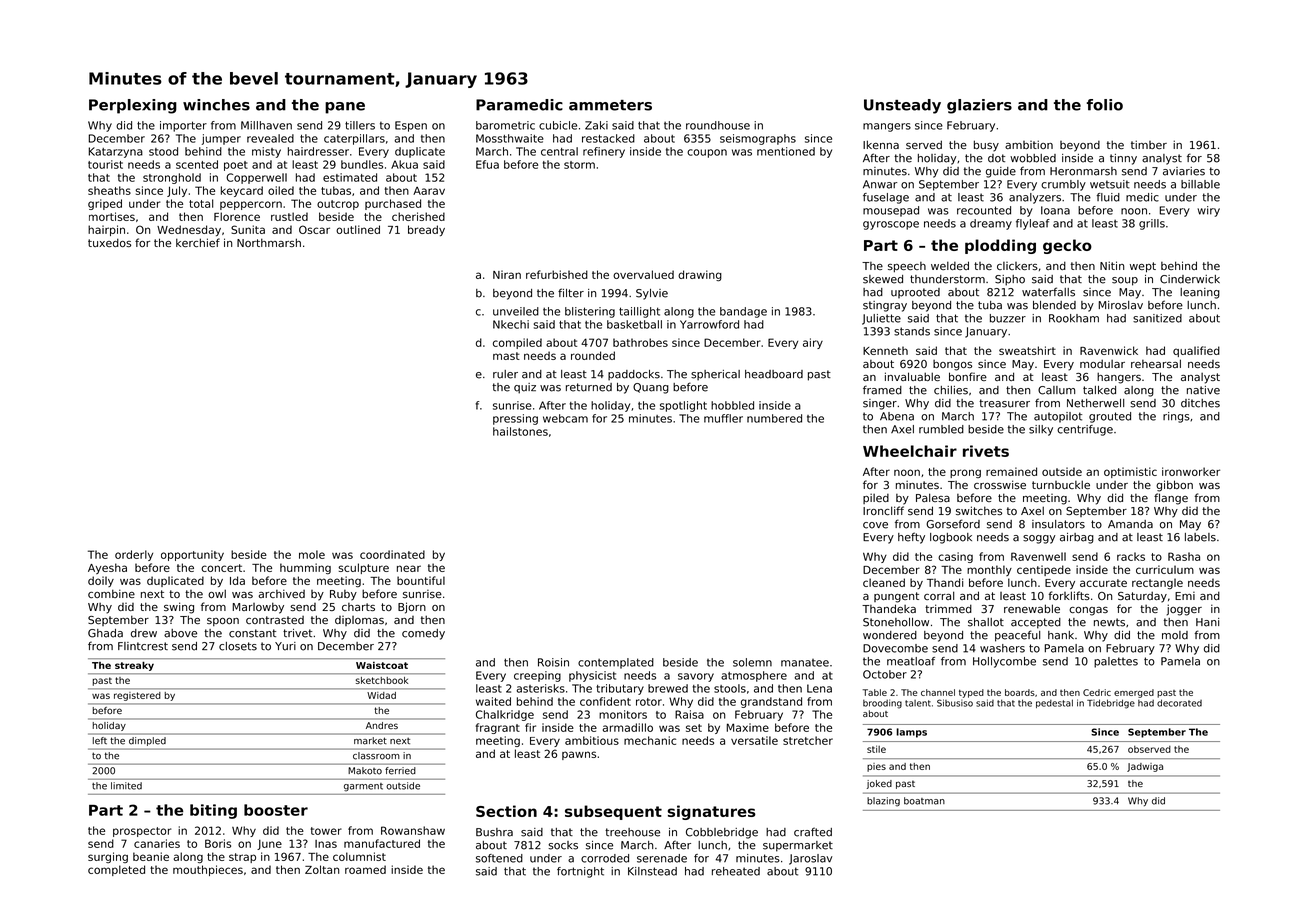 The image size is (1308, 924). I want to click on Jadwiga, so click(1145, 767).
